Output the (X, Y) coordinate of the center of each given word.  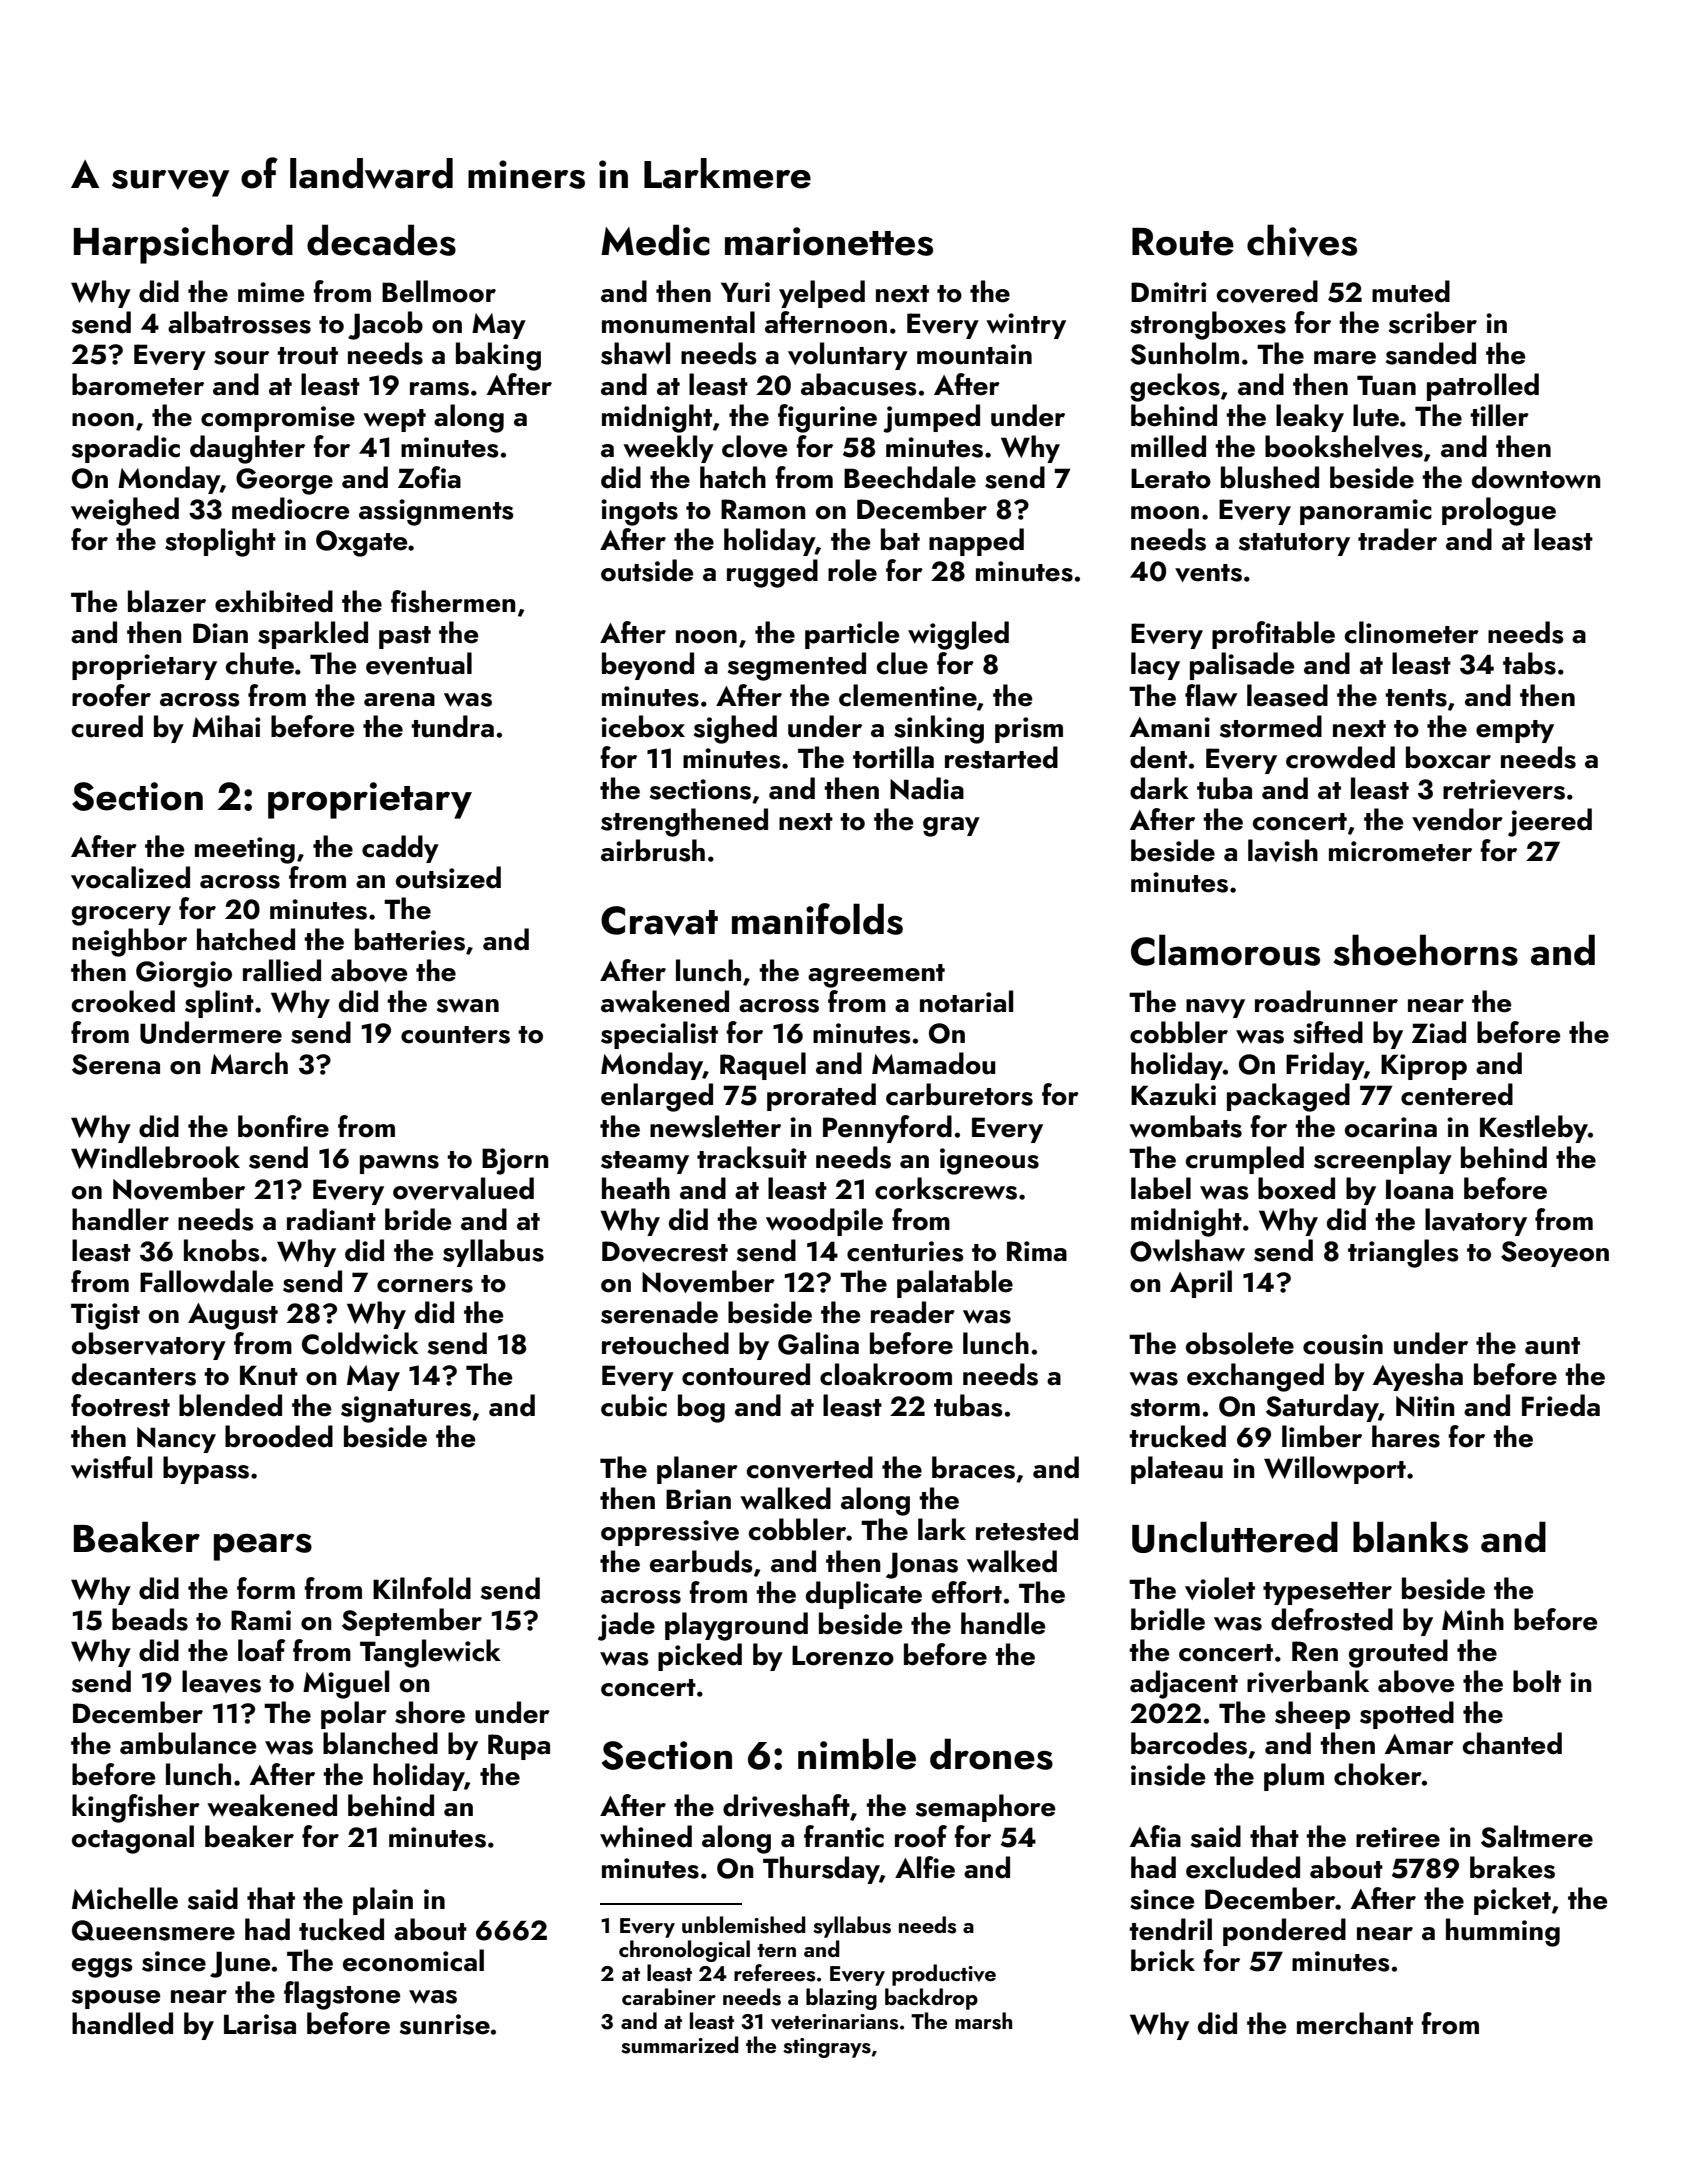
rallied (282, 970)
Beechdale (910, 477)
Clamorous (1225, 950)
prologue (1499, 511)
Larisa (260, 2024)
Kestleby (1534, 1129)
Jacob (385, 325)
